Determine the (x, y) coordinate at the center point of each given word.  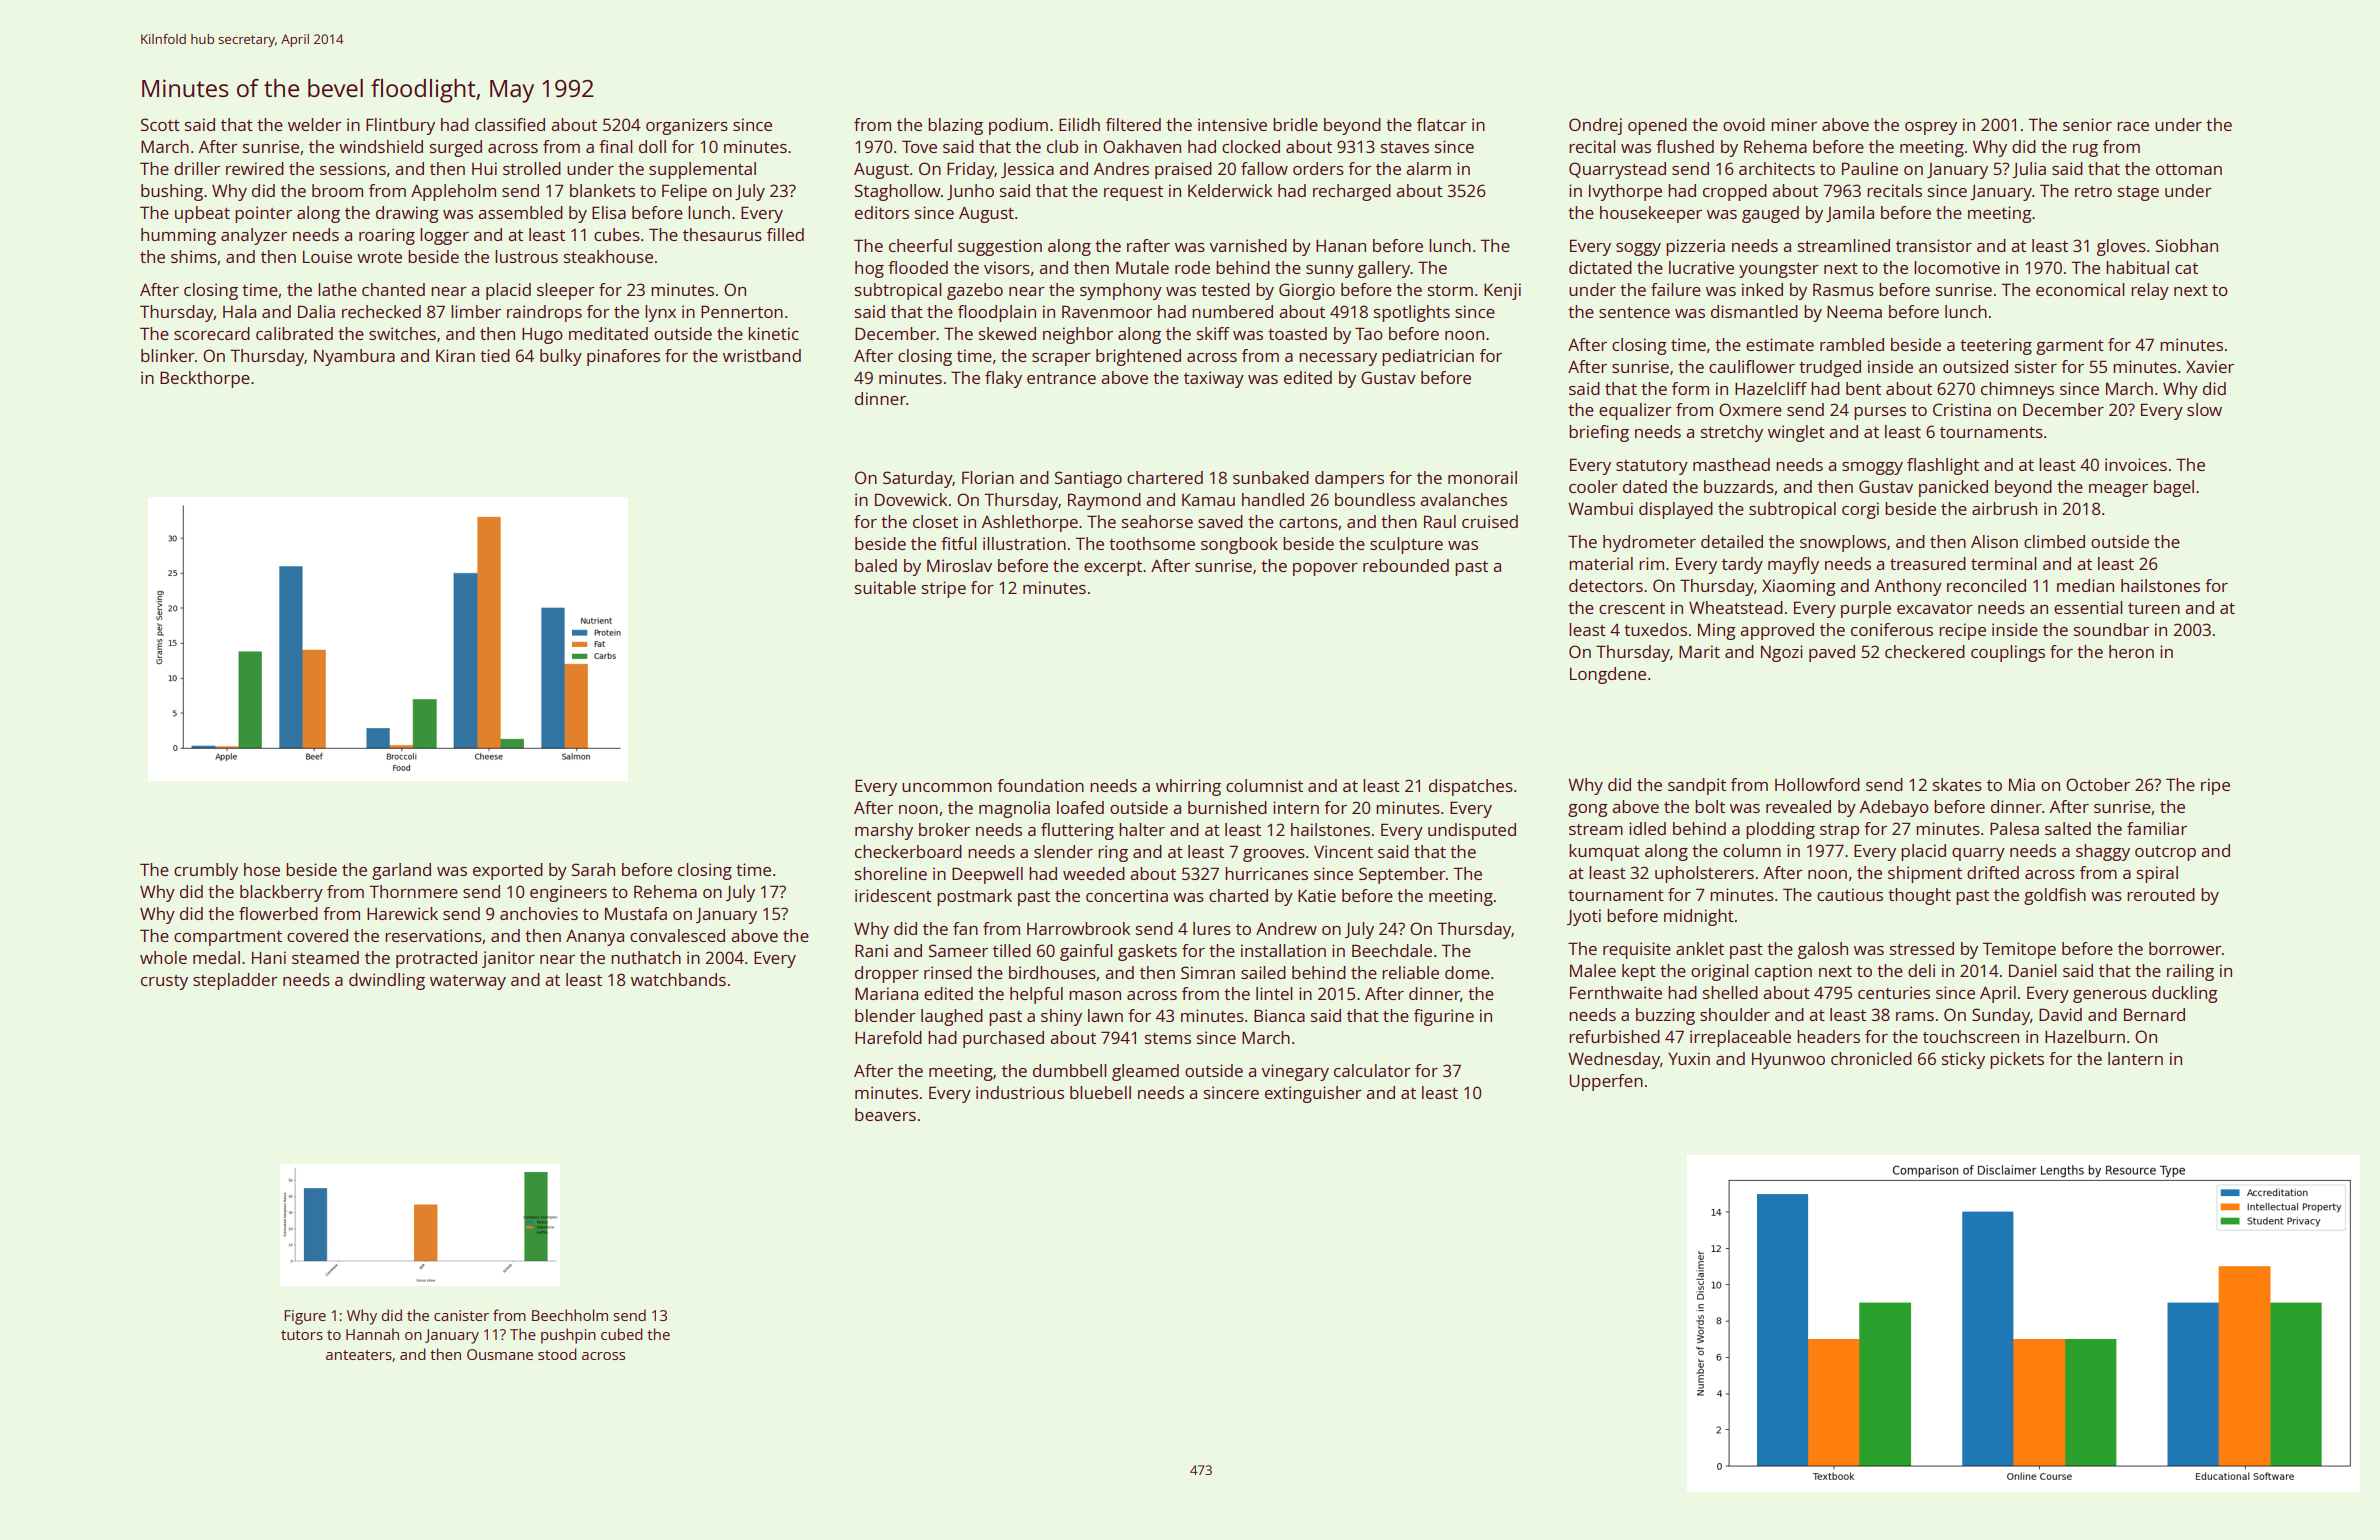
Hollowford (1817, 784)
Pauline (1870, 168)
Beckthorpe (205, 379)
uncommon (947, 787)
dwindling (387, 981)
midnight (1699, 917)
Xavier (2210, 366)
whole (163, 957)
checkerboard (908, 851)
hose (262, 869)
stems (1168, 1038)
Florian (988, 477)
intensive (1232, 124)
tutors (302, 1335)
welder (315, 124)
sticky (1963, 1060)
